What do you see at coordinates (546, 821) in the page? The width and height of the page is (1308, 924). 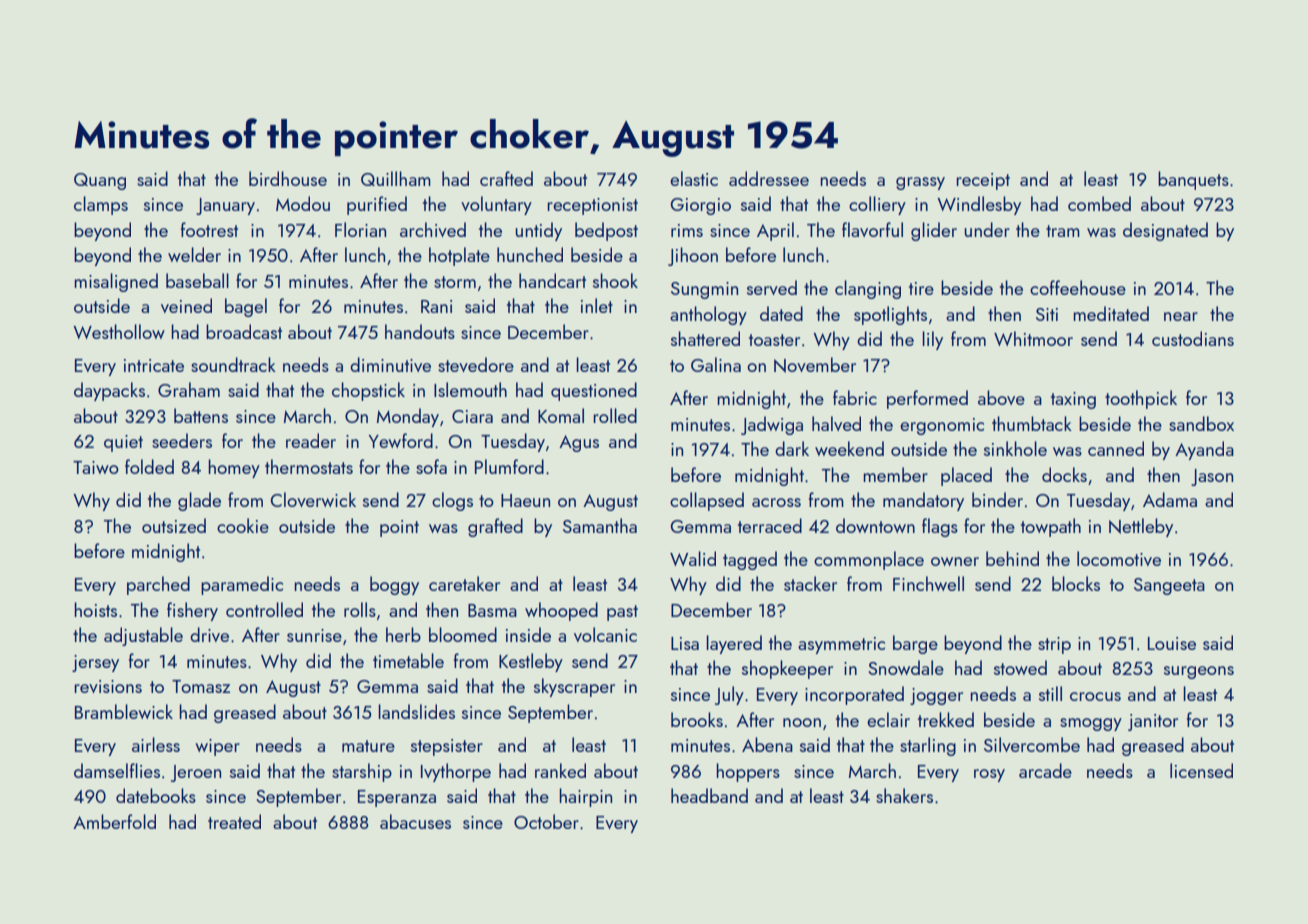 I see `October` at bounding box center [546, 821].
